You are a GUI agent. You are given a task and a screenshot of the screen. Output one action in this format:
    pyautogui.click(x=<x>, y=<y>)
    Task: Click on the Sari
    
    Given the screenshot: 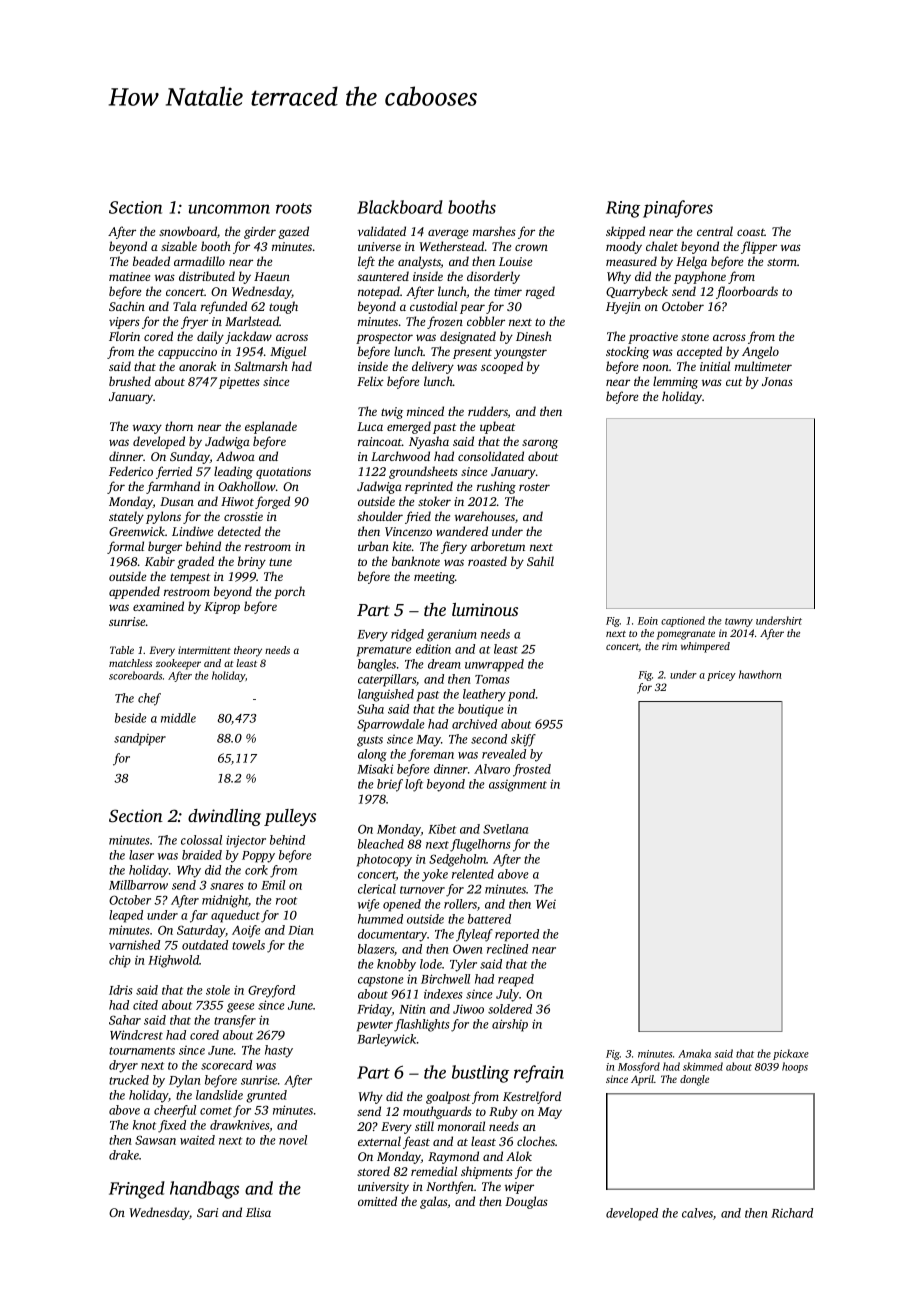 What is the action you would take?
    pyautogui.click(x=207, y=1212)
